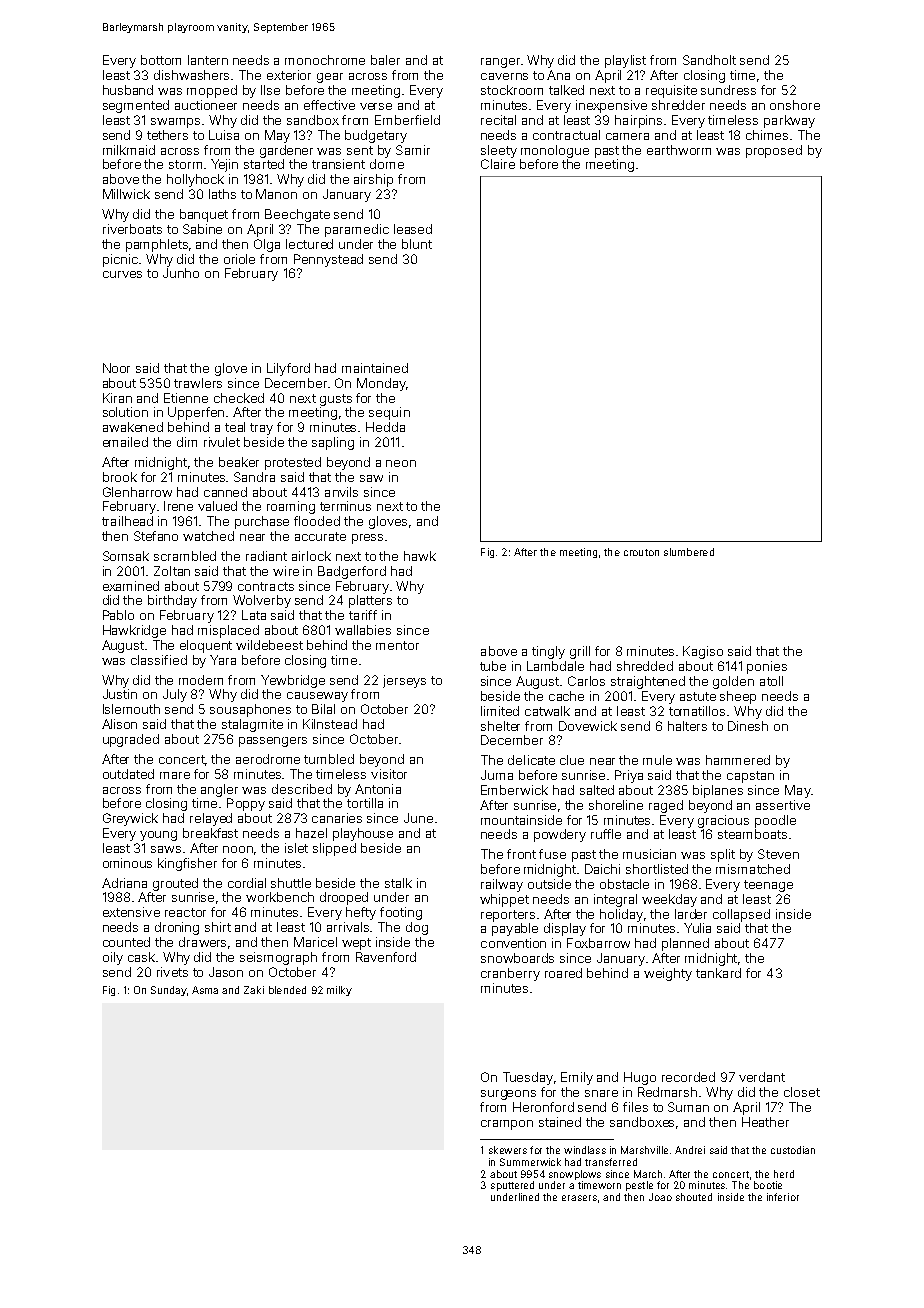  I want to click on Redmarsh, so click(667, 1092).
